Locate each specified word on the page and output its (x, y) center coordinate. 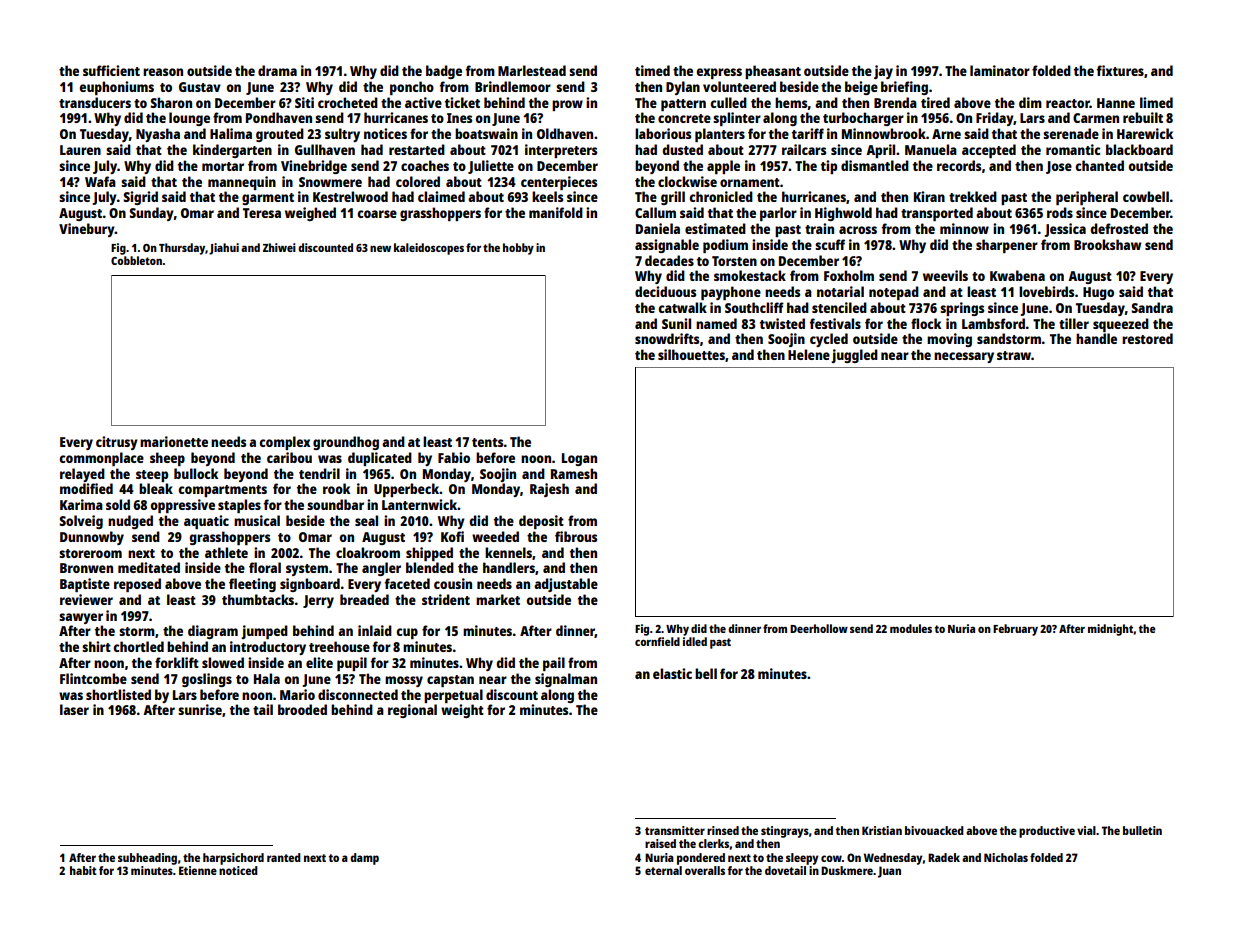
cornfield (657, 641)
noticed (238, 870)
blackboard (1139, 149)
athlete (226, 552)
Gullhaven (325, 149)
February (1015, 630)
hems (791, 102)
